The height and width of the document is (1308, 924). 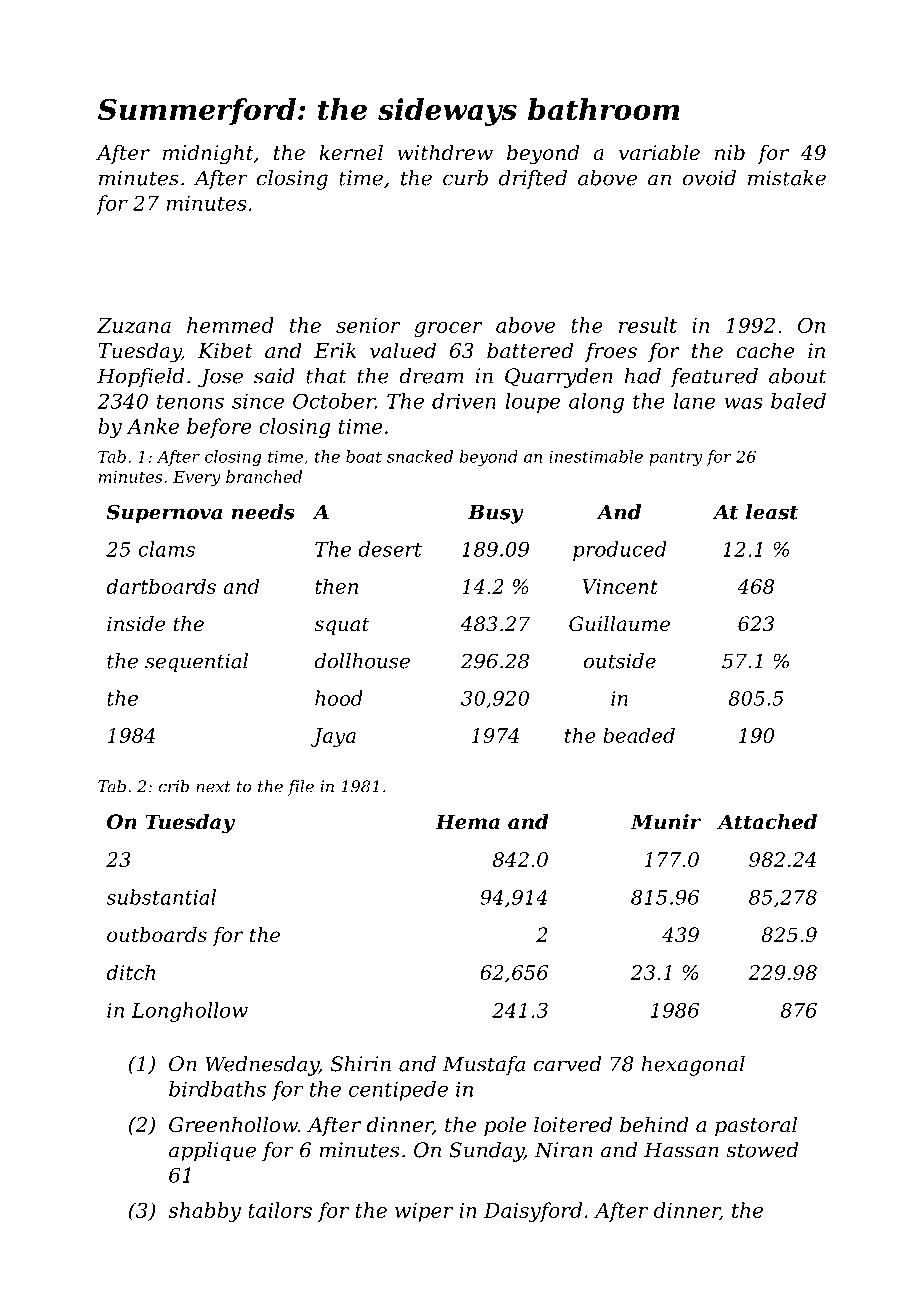 I want to click on least, so click(x=772, y=512).
